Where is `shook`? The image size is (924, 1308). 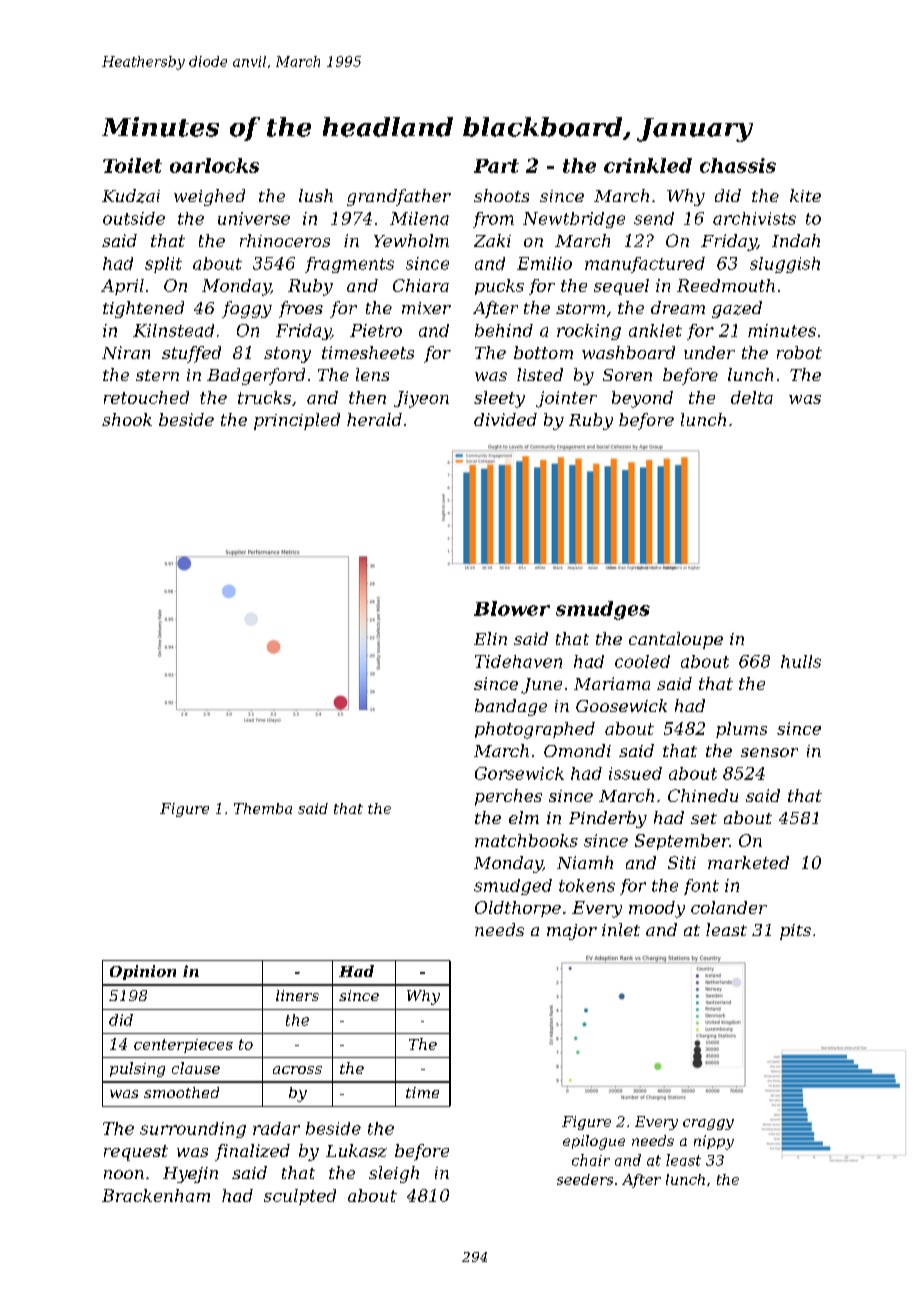 shook is located at coordinates (127, 419).
